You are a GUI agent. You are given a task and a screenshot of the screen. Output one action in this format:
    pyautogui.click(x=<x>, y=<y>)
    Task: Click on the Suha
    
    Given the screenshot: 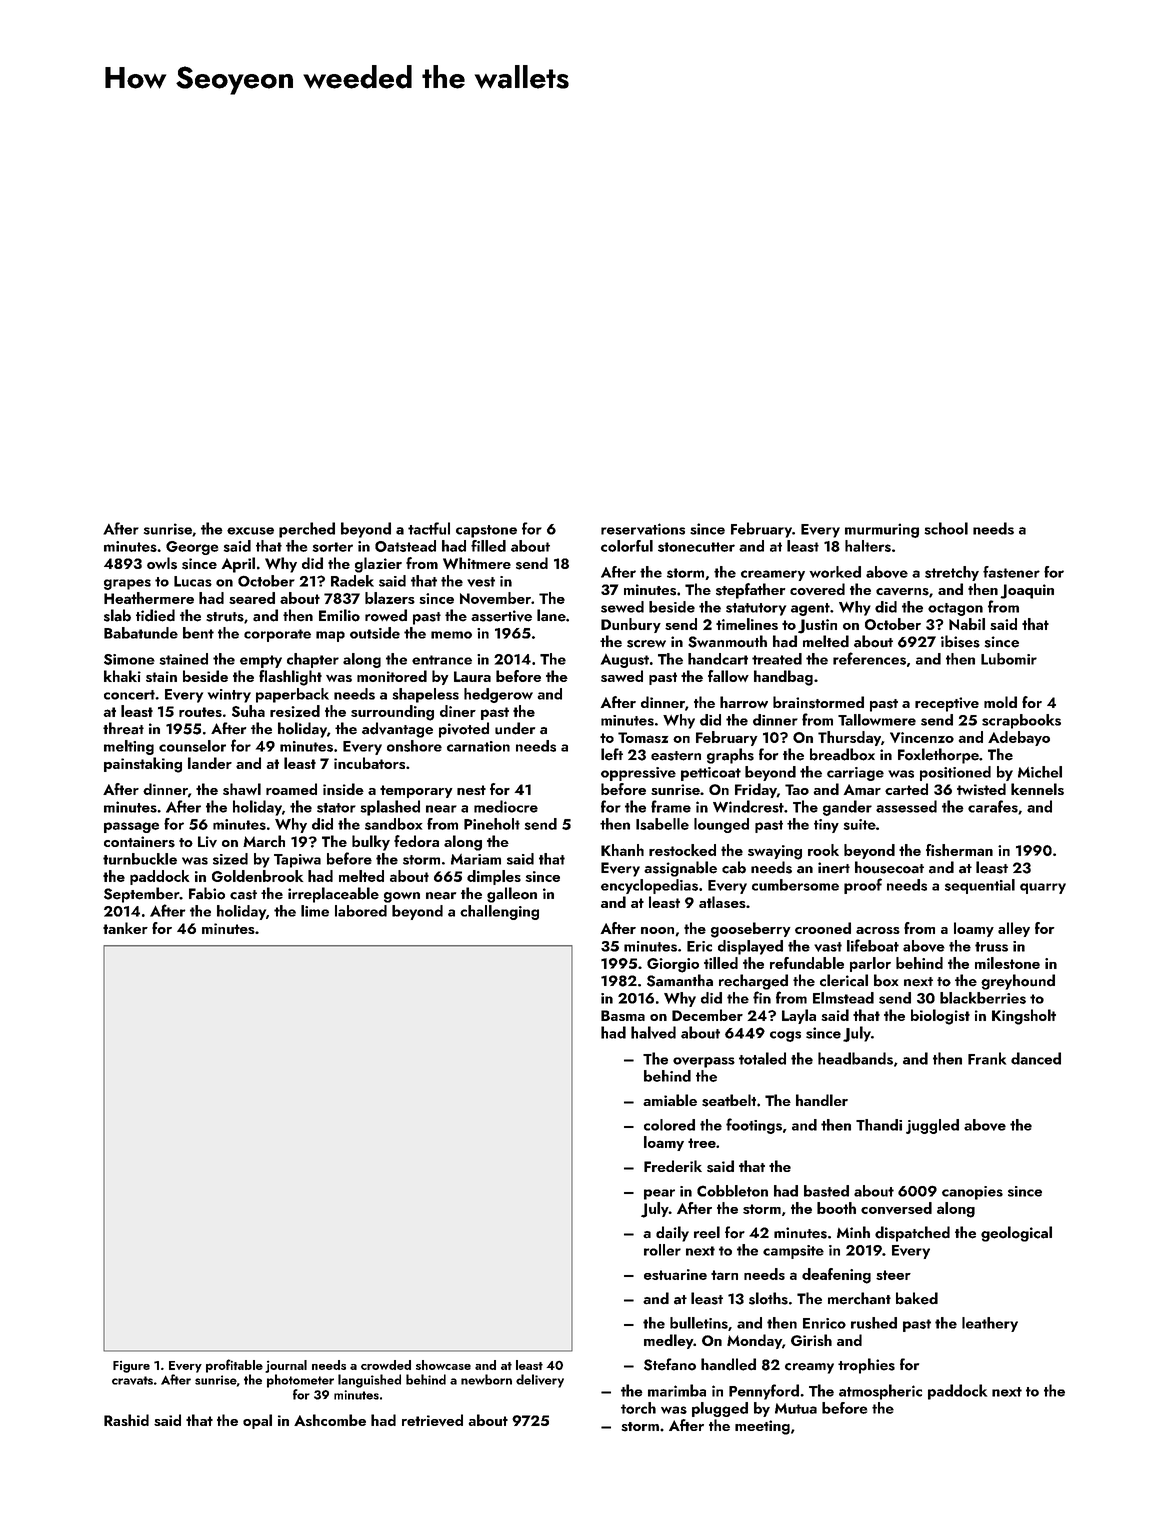 What is the action you would take?
    pyautogui.click(x=248, y=711)
